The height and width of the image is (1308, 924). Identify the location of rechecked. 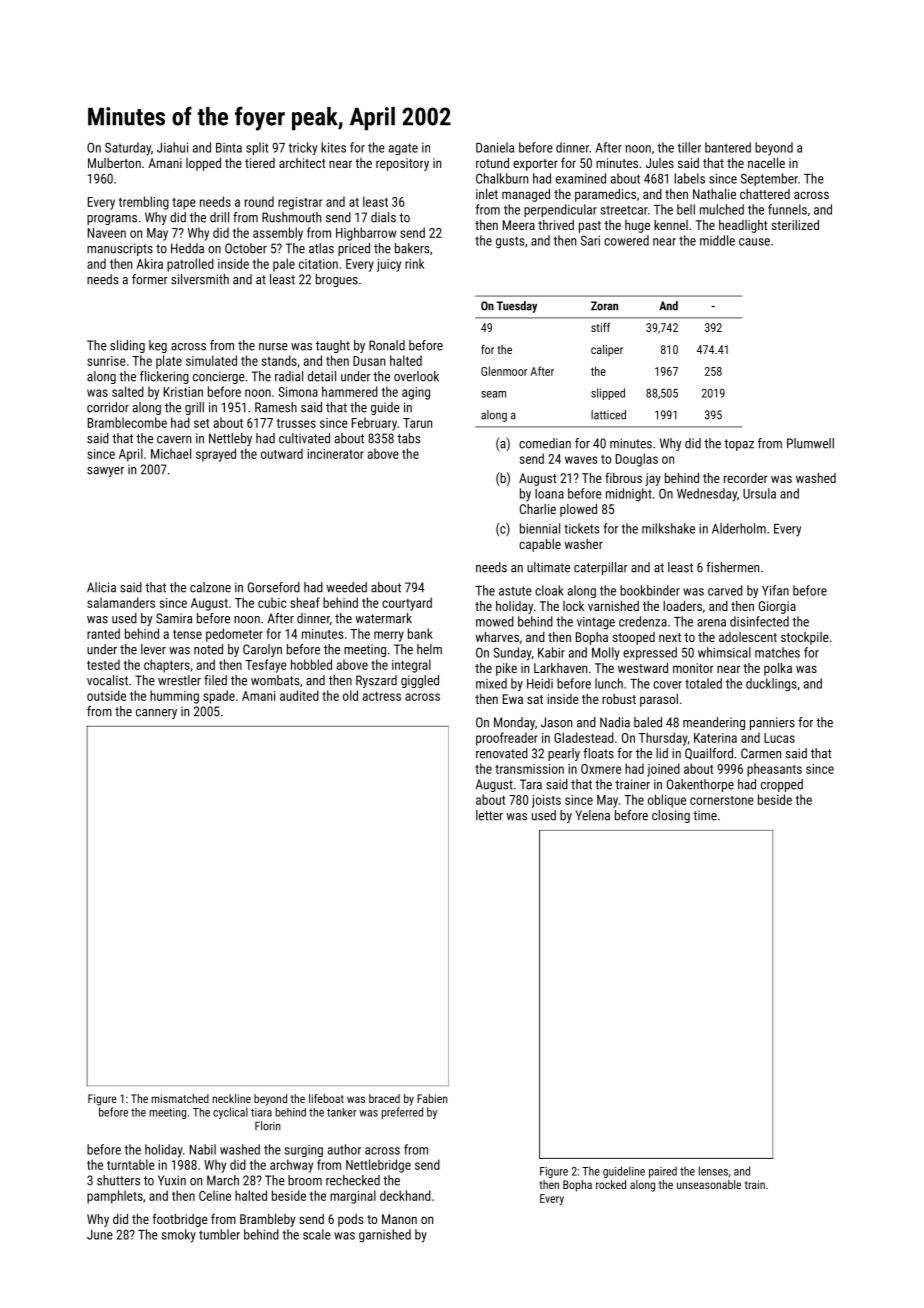
(353, 1180).
